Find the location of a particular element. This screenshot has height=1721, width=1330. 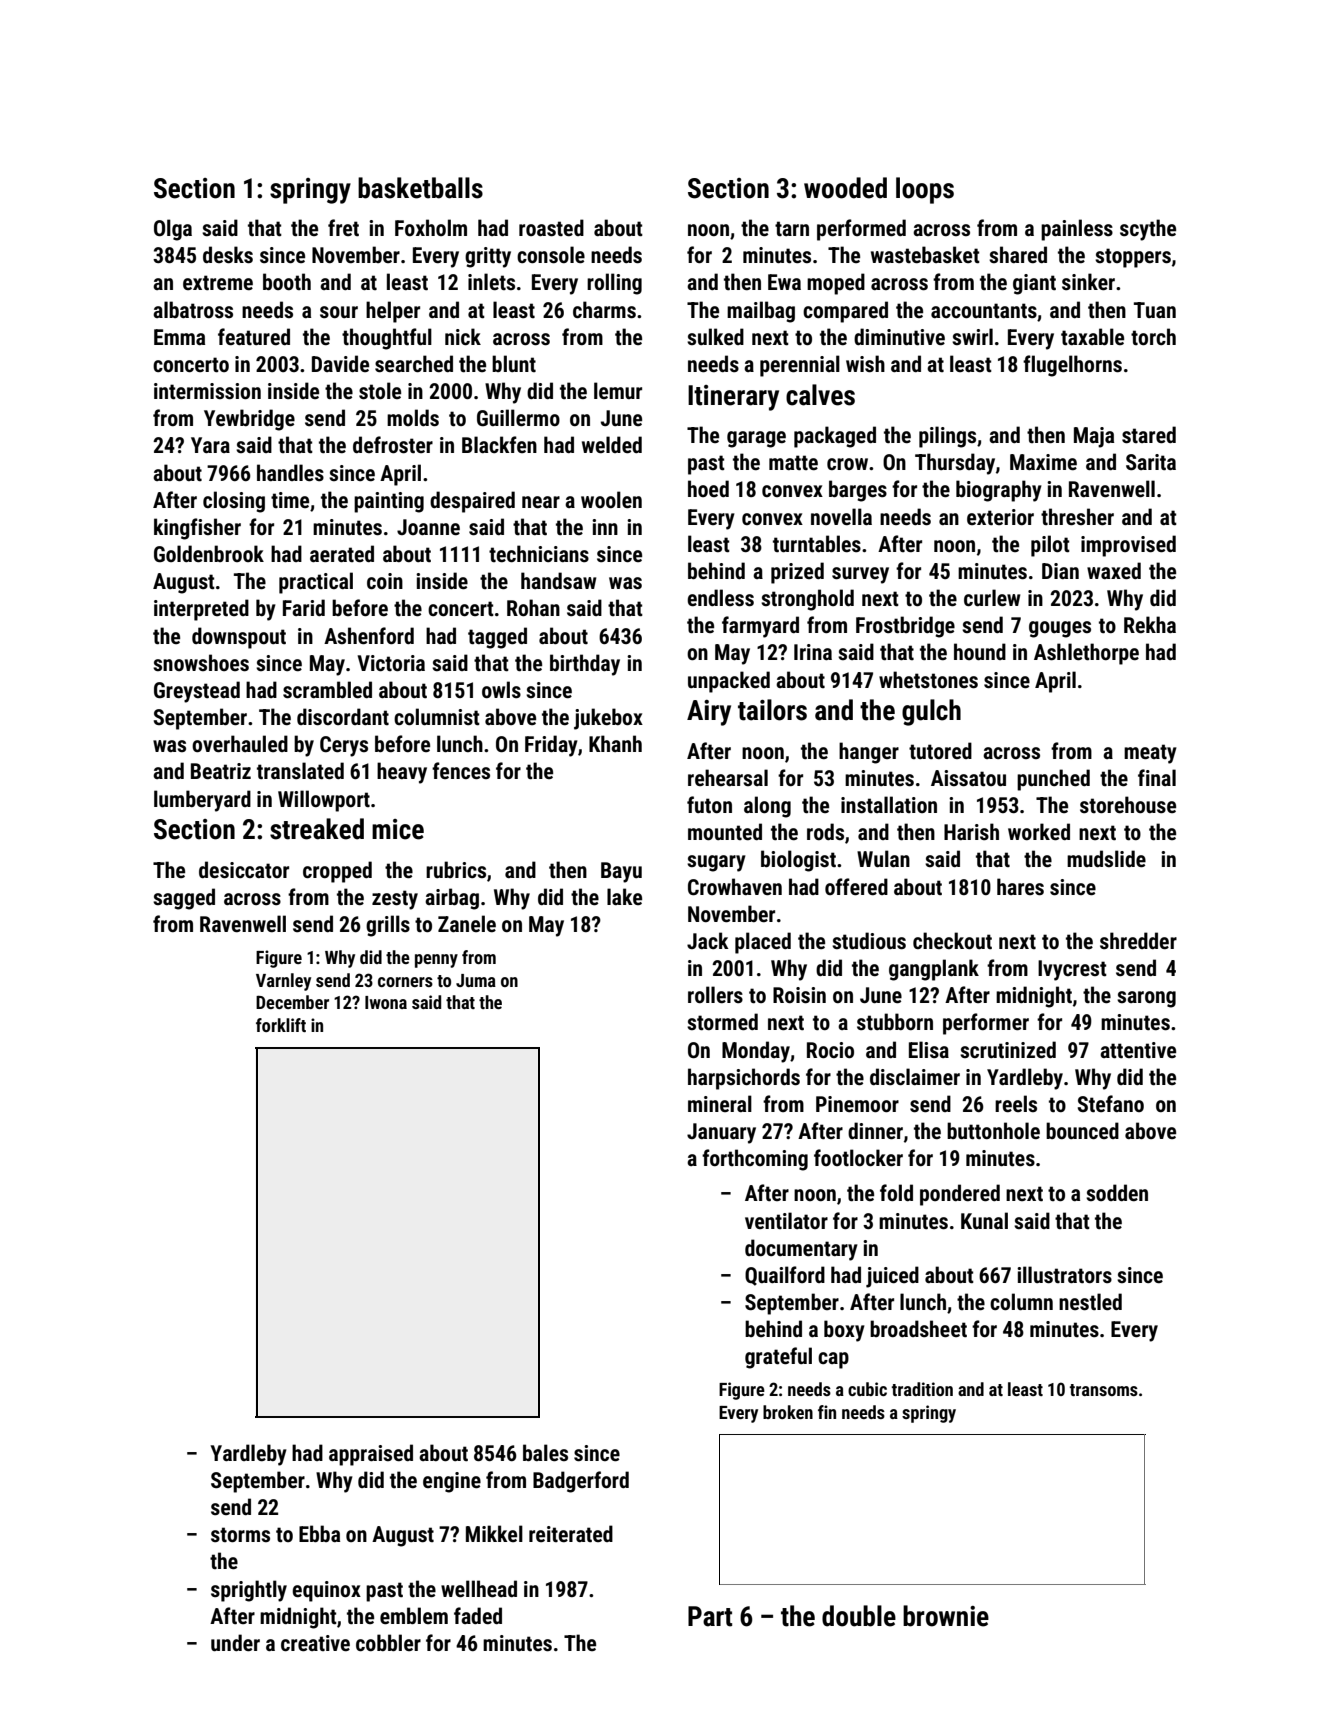

Frostbridge is located at coordinates (905, 627).
